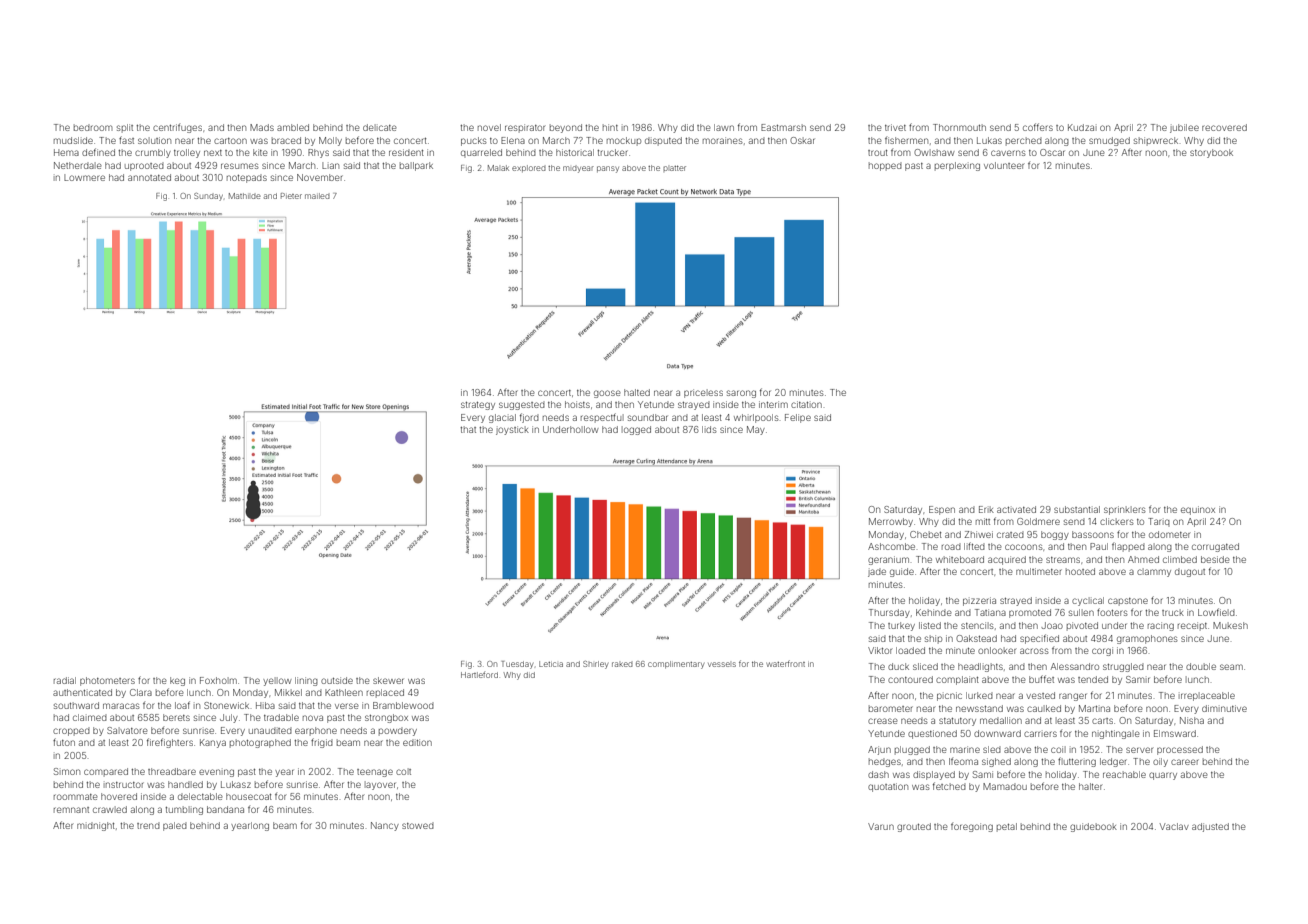  I want to click on jubilee, so click(1184, 128).
